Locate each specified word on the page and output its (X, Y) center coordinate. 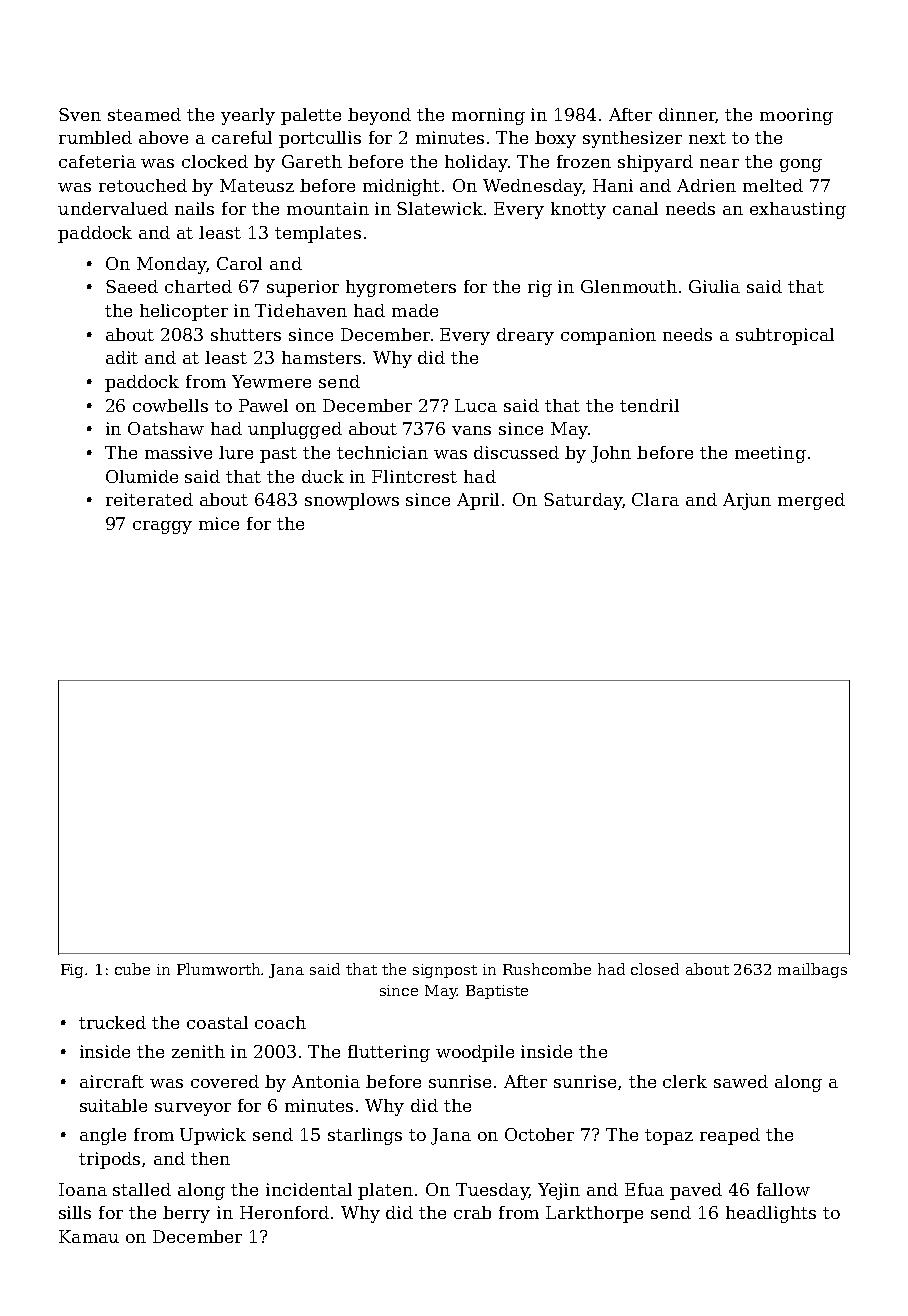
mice (219, 523)
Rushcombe (547, 969)
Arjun (747, 501)
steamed (144, 114)
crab (472, 1212)
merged (811, 501)
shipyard (655, 163)
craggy (162, 527)
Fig (73, 971)
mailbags (812, 970)
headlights (771, 1214)
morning (488, 116)
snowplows (352, 501)
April (478, 501)
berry (186, 1214)
